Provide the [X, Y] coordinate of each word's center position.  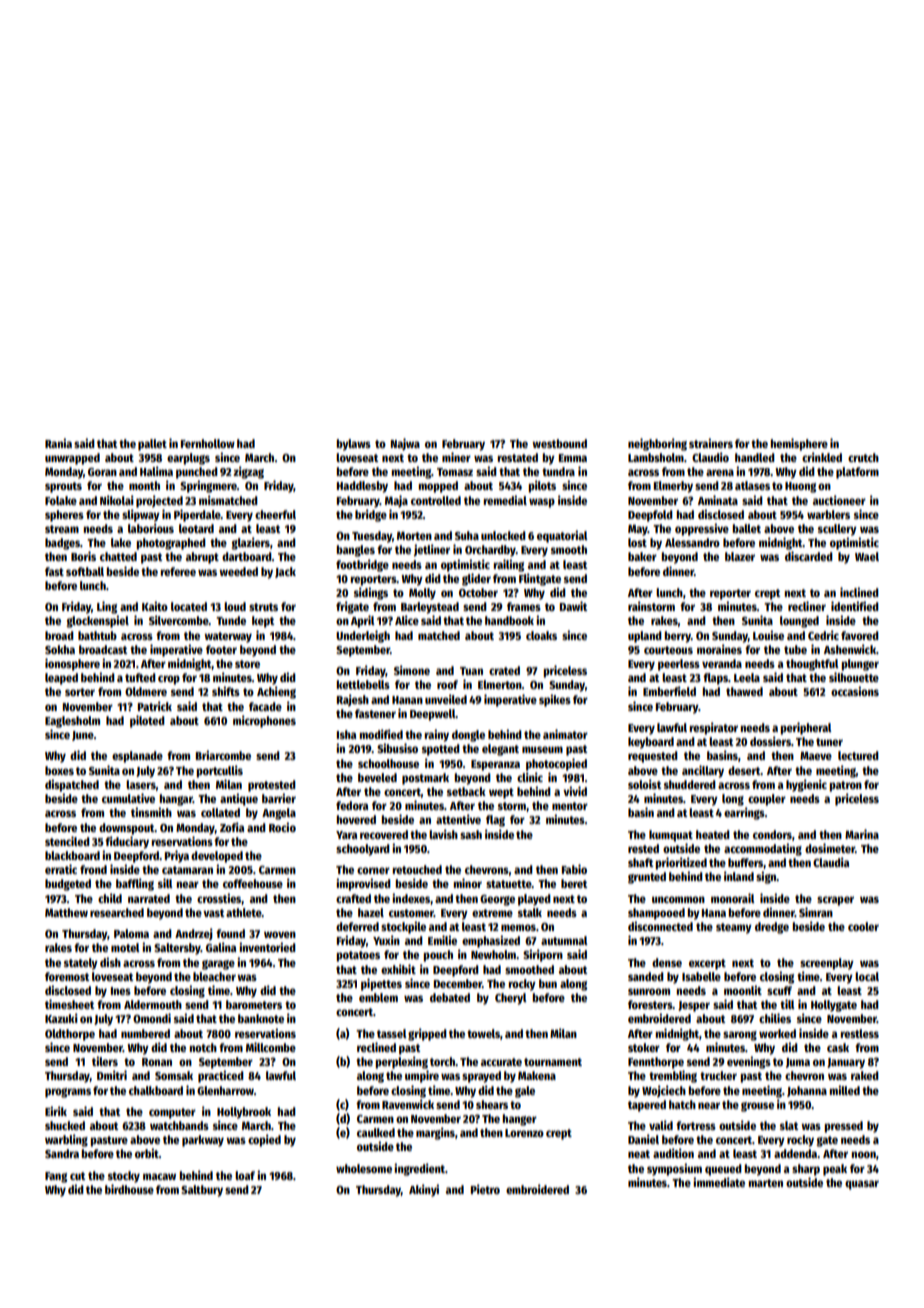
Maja [396, 501]
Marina [862, 834]
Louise [768, 635]
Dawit [573, 606]
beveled [377, 777]
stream [62, 529]
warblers [828, 514]
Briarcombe [223, 755]
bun [548, 983]
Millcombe [271, 1047]
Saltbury [202, 1191]
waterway [228, 637]
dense [667, 962]
